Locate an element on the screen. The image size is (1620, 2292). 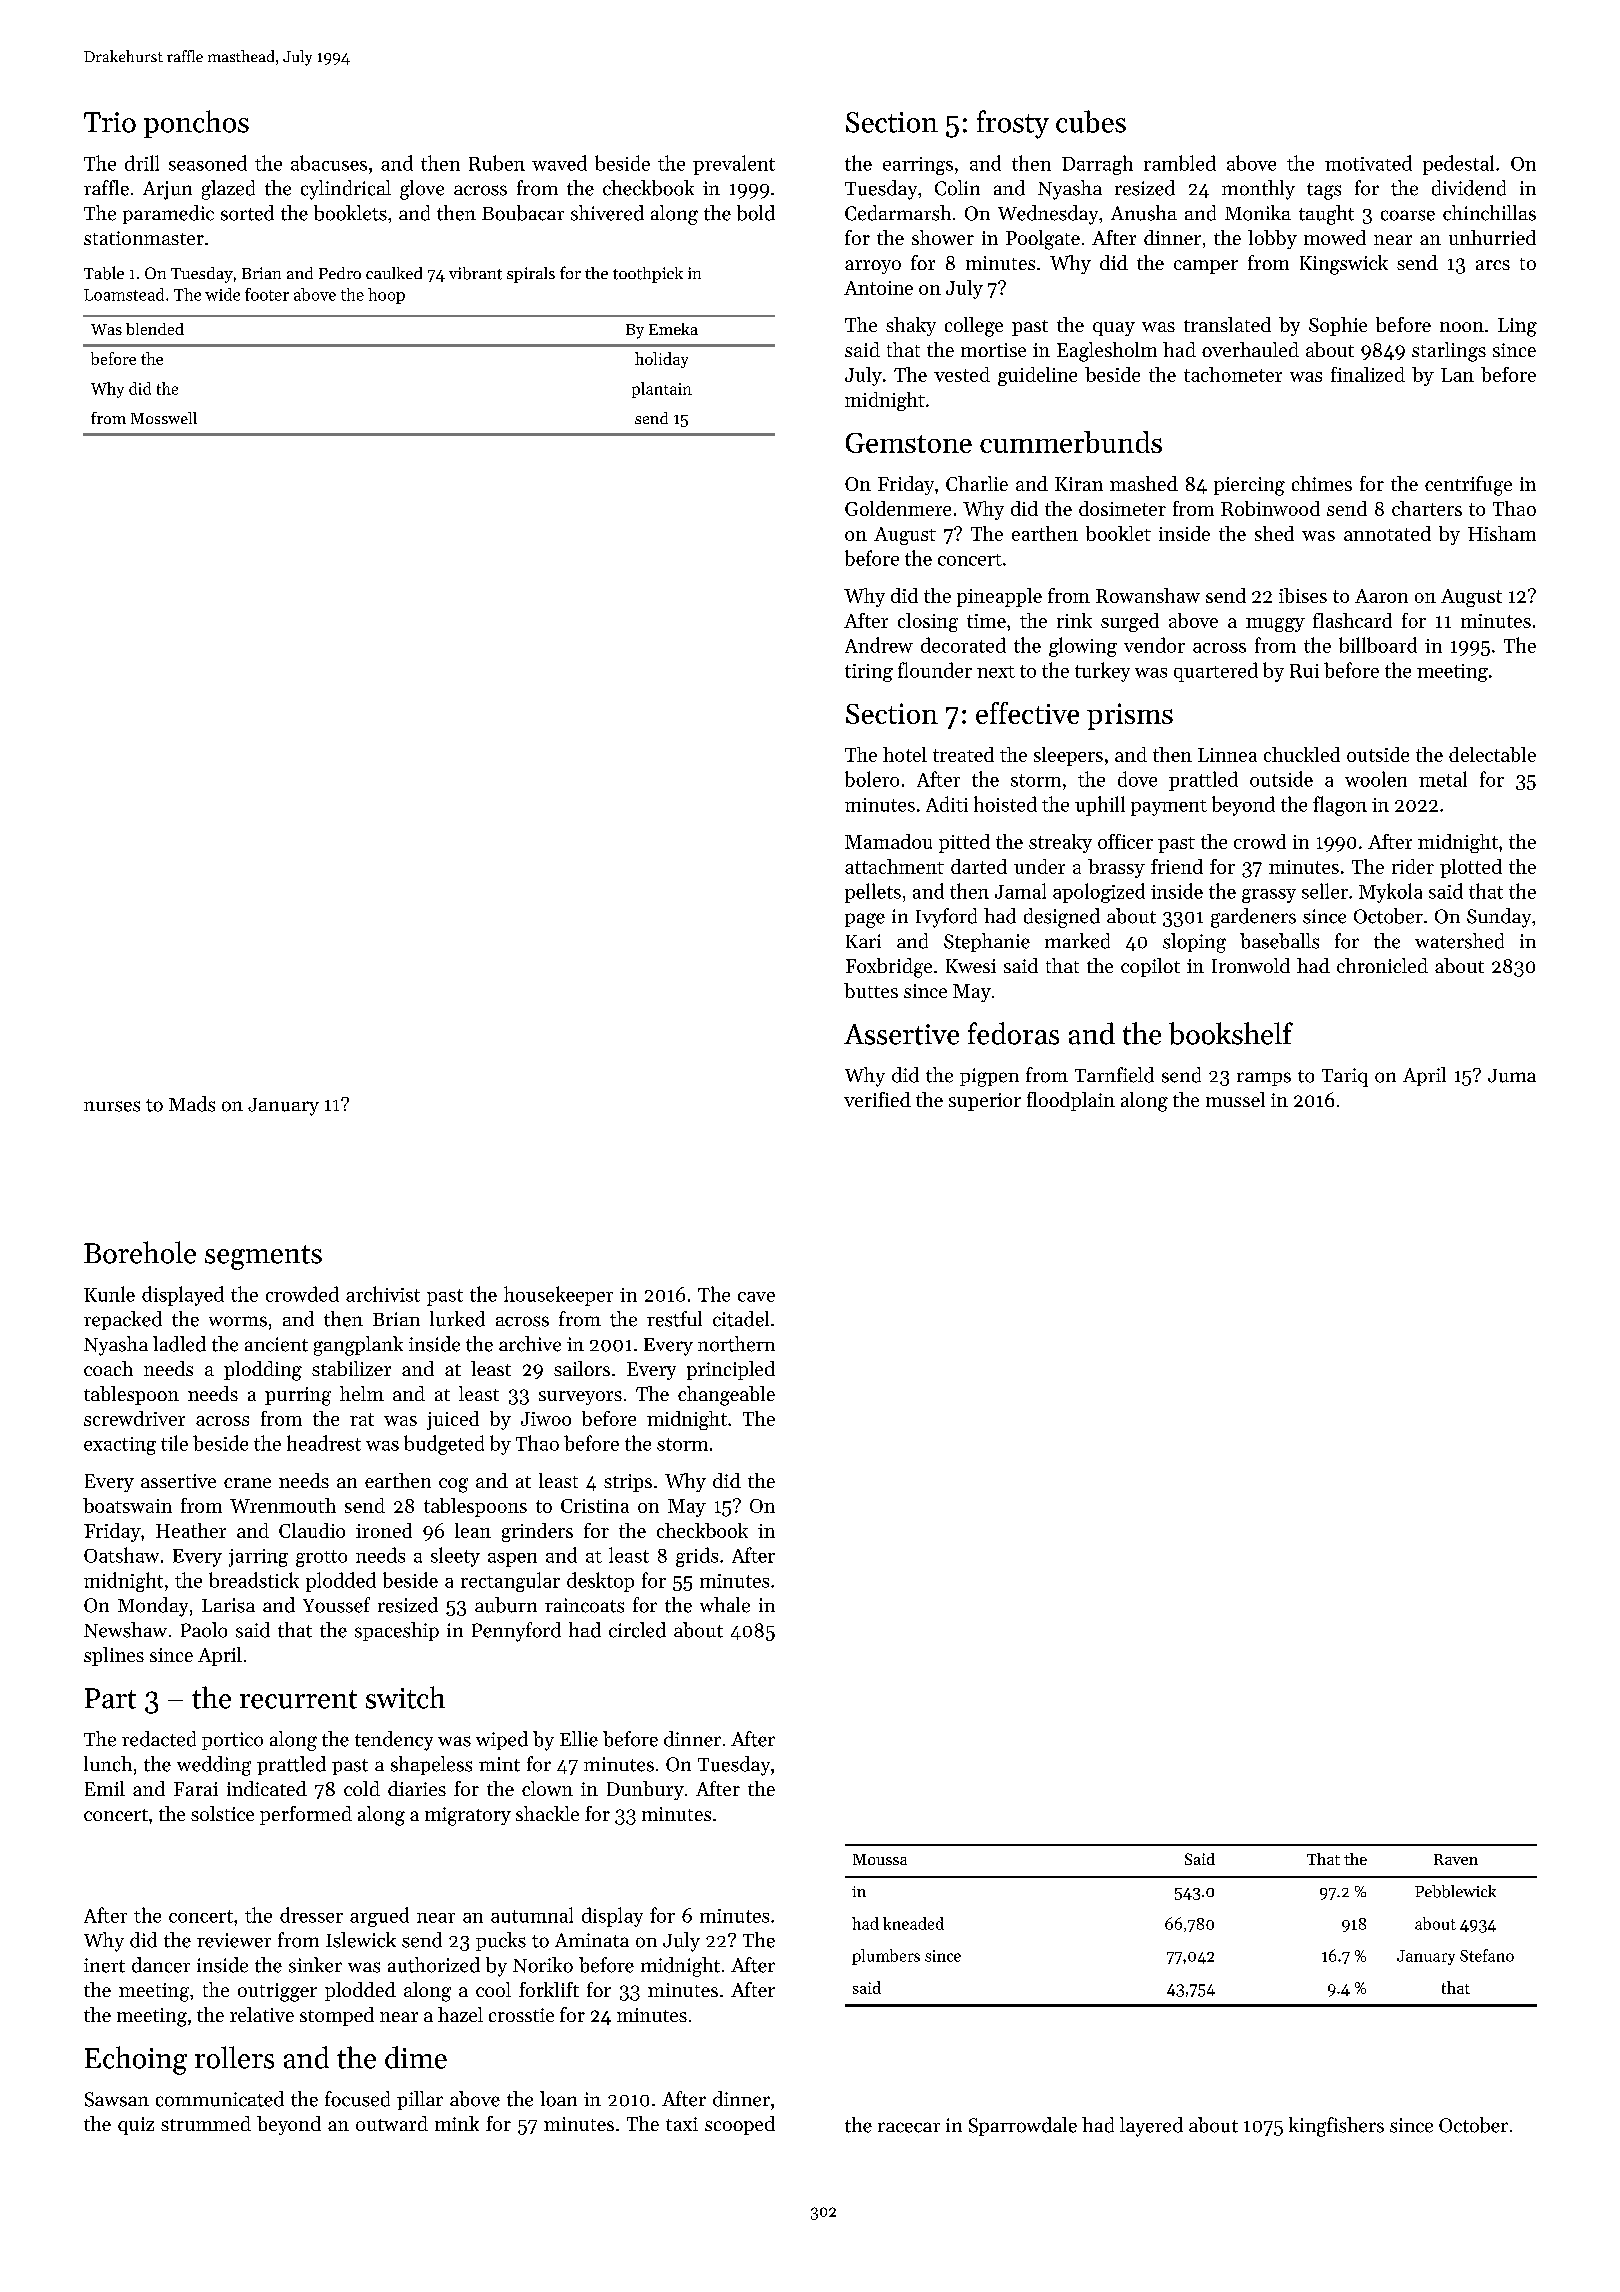
inert is located at coordinates (104, 1965).
